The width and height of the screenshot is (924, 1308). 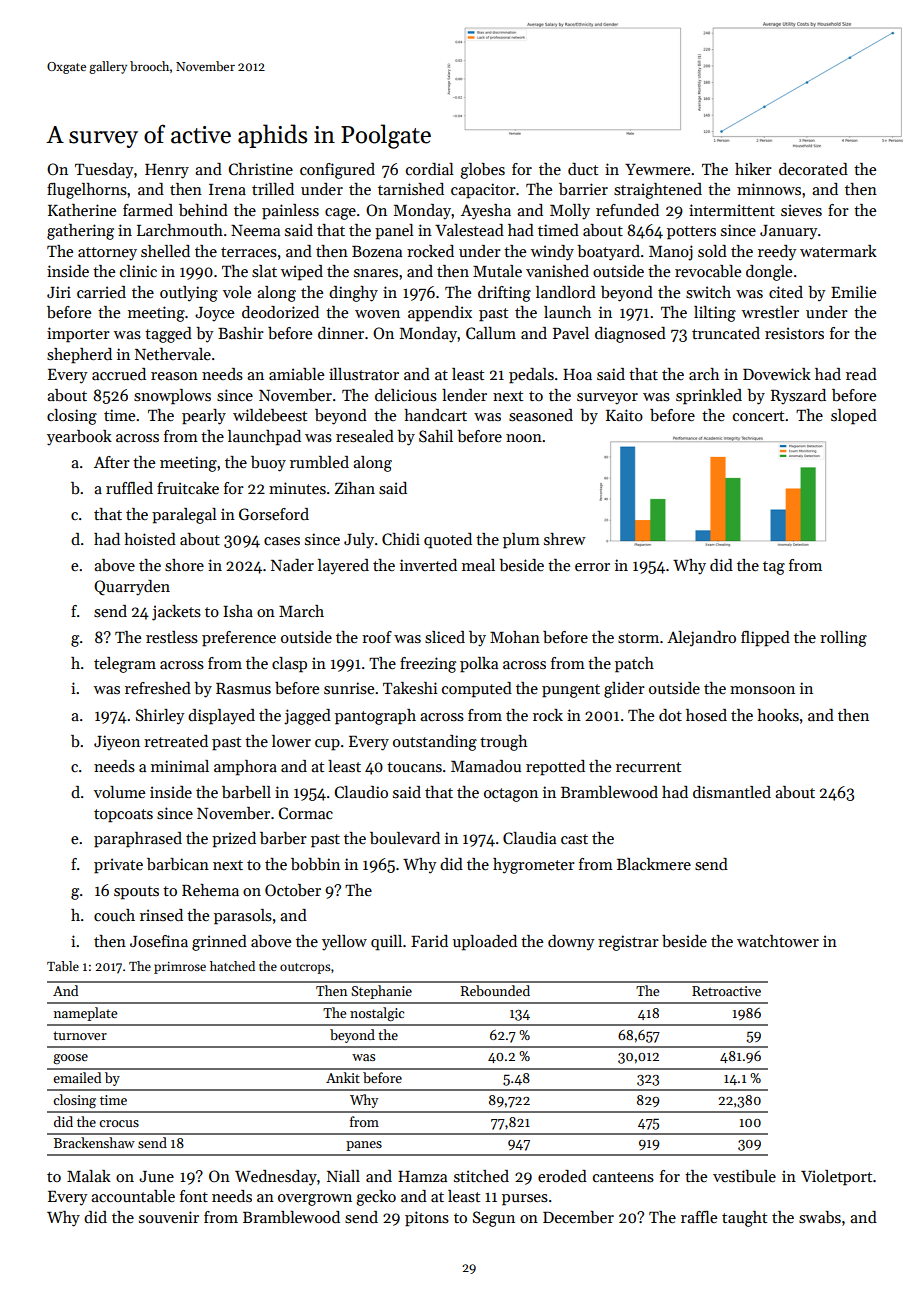 I want to click on souvenir, so click(x=169, y=1217).
